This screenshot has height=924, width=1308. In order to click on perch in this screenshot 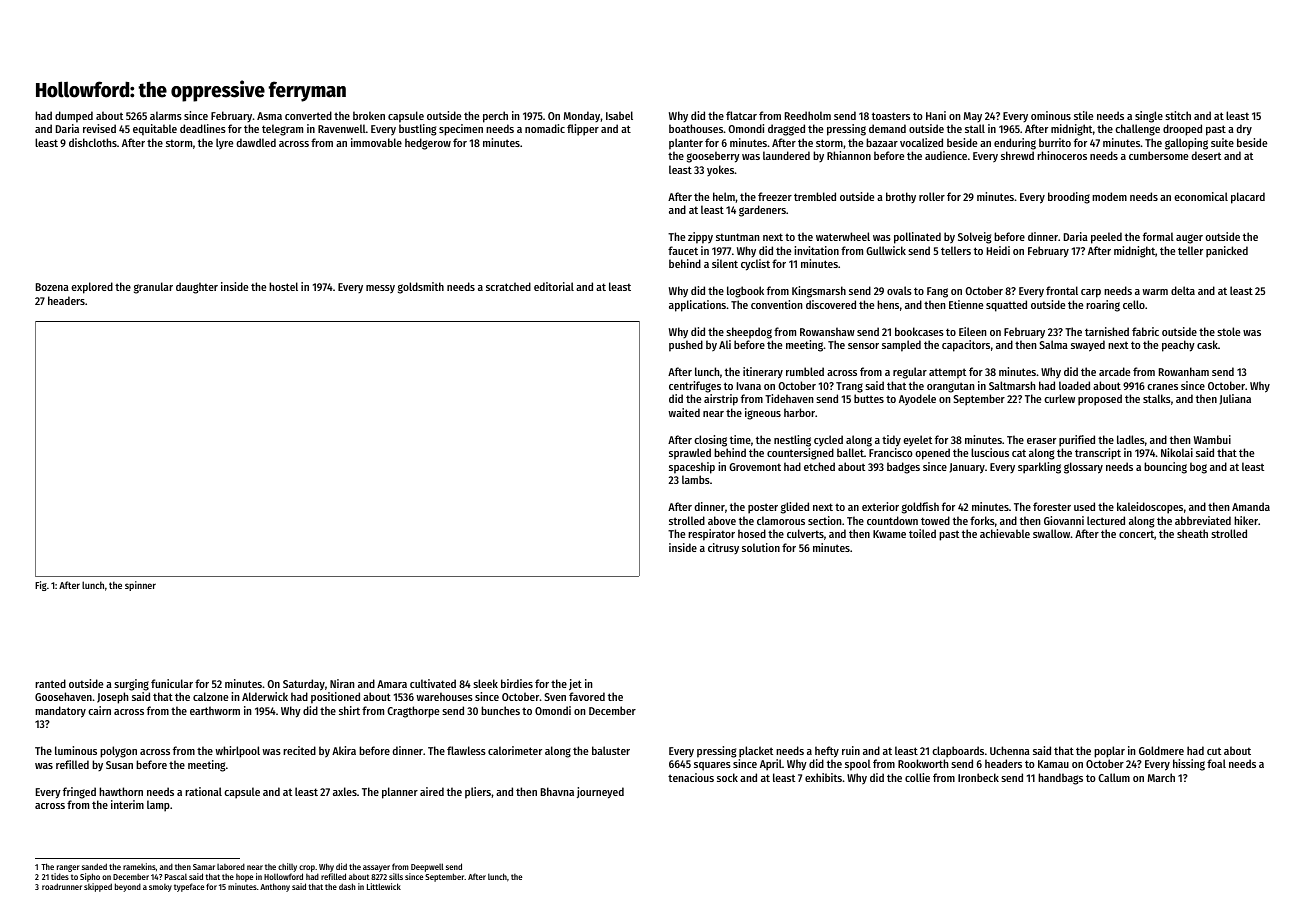, I will do `click(495, 117)`.
